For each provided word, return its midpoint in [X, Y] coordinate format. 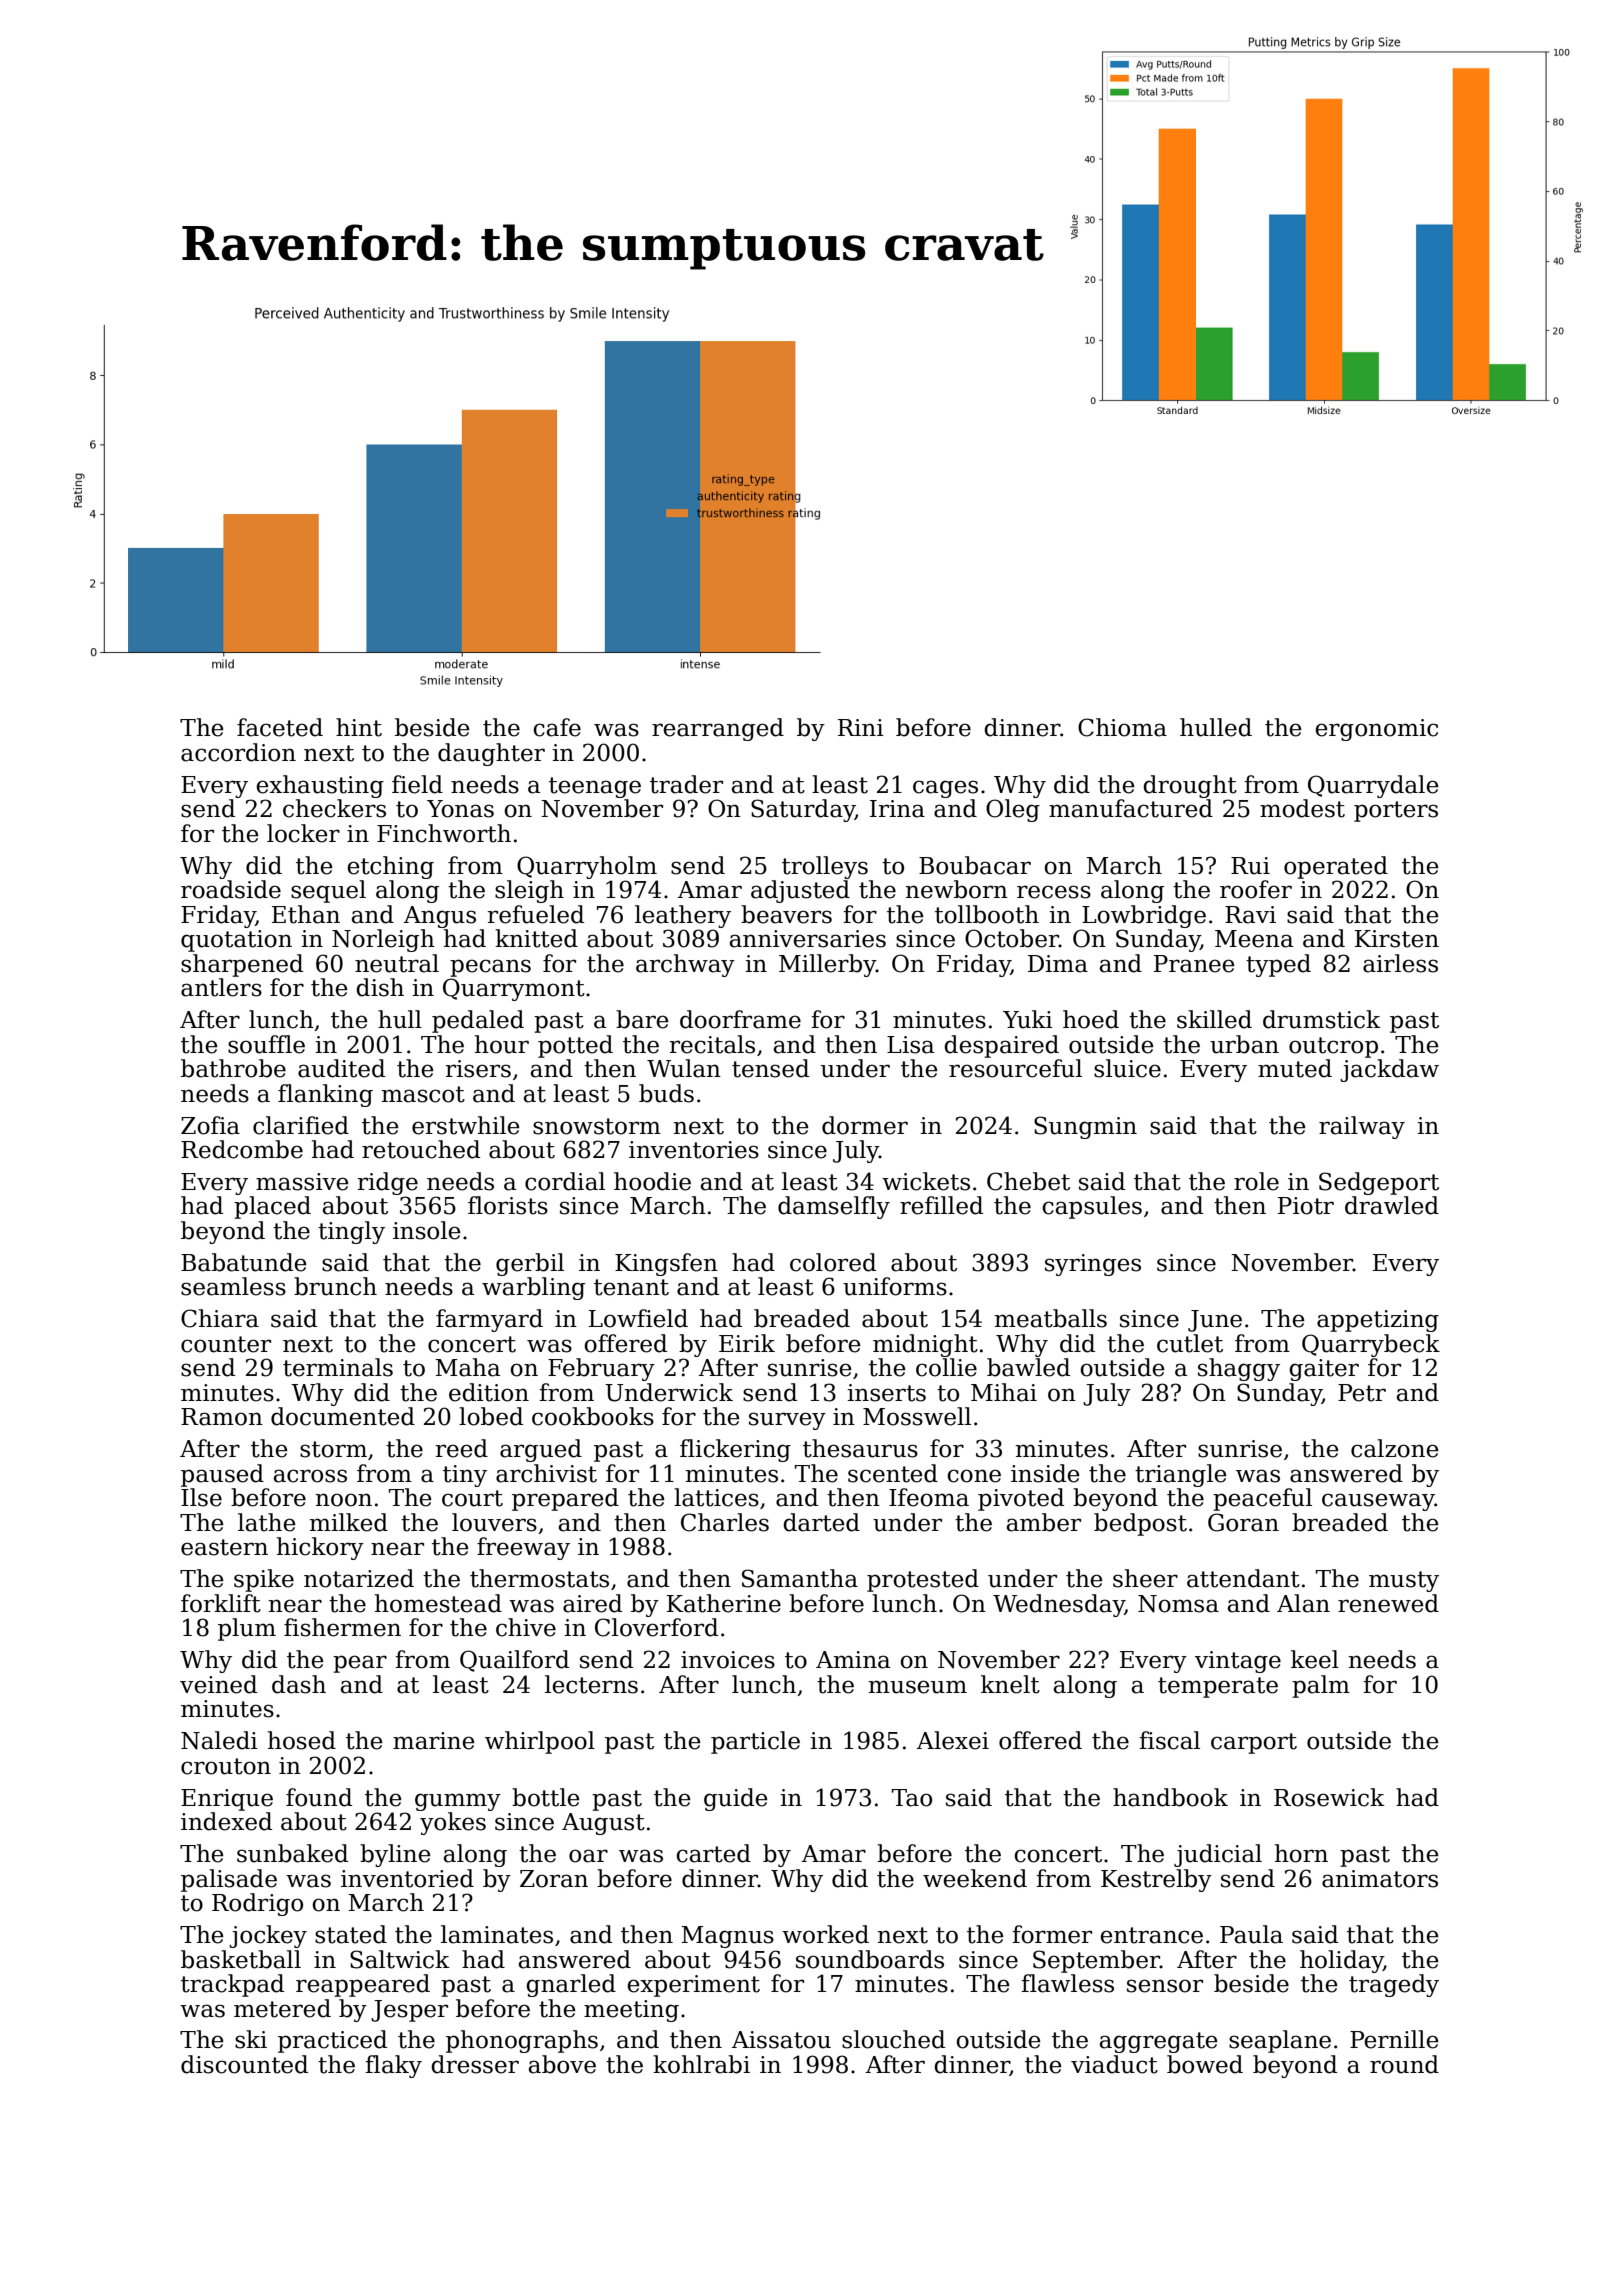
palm [1321, 1686]
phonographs [522, 2041]
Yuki [1028, 1019]
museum [917, 1687]
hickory [320, 1548]
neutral [397, 963]
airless [1400, 963]
